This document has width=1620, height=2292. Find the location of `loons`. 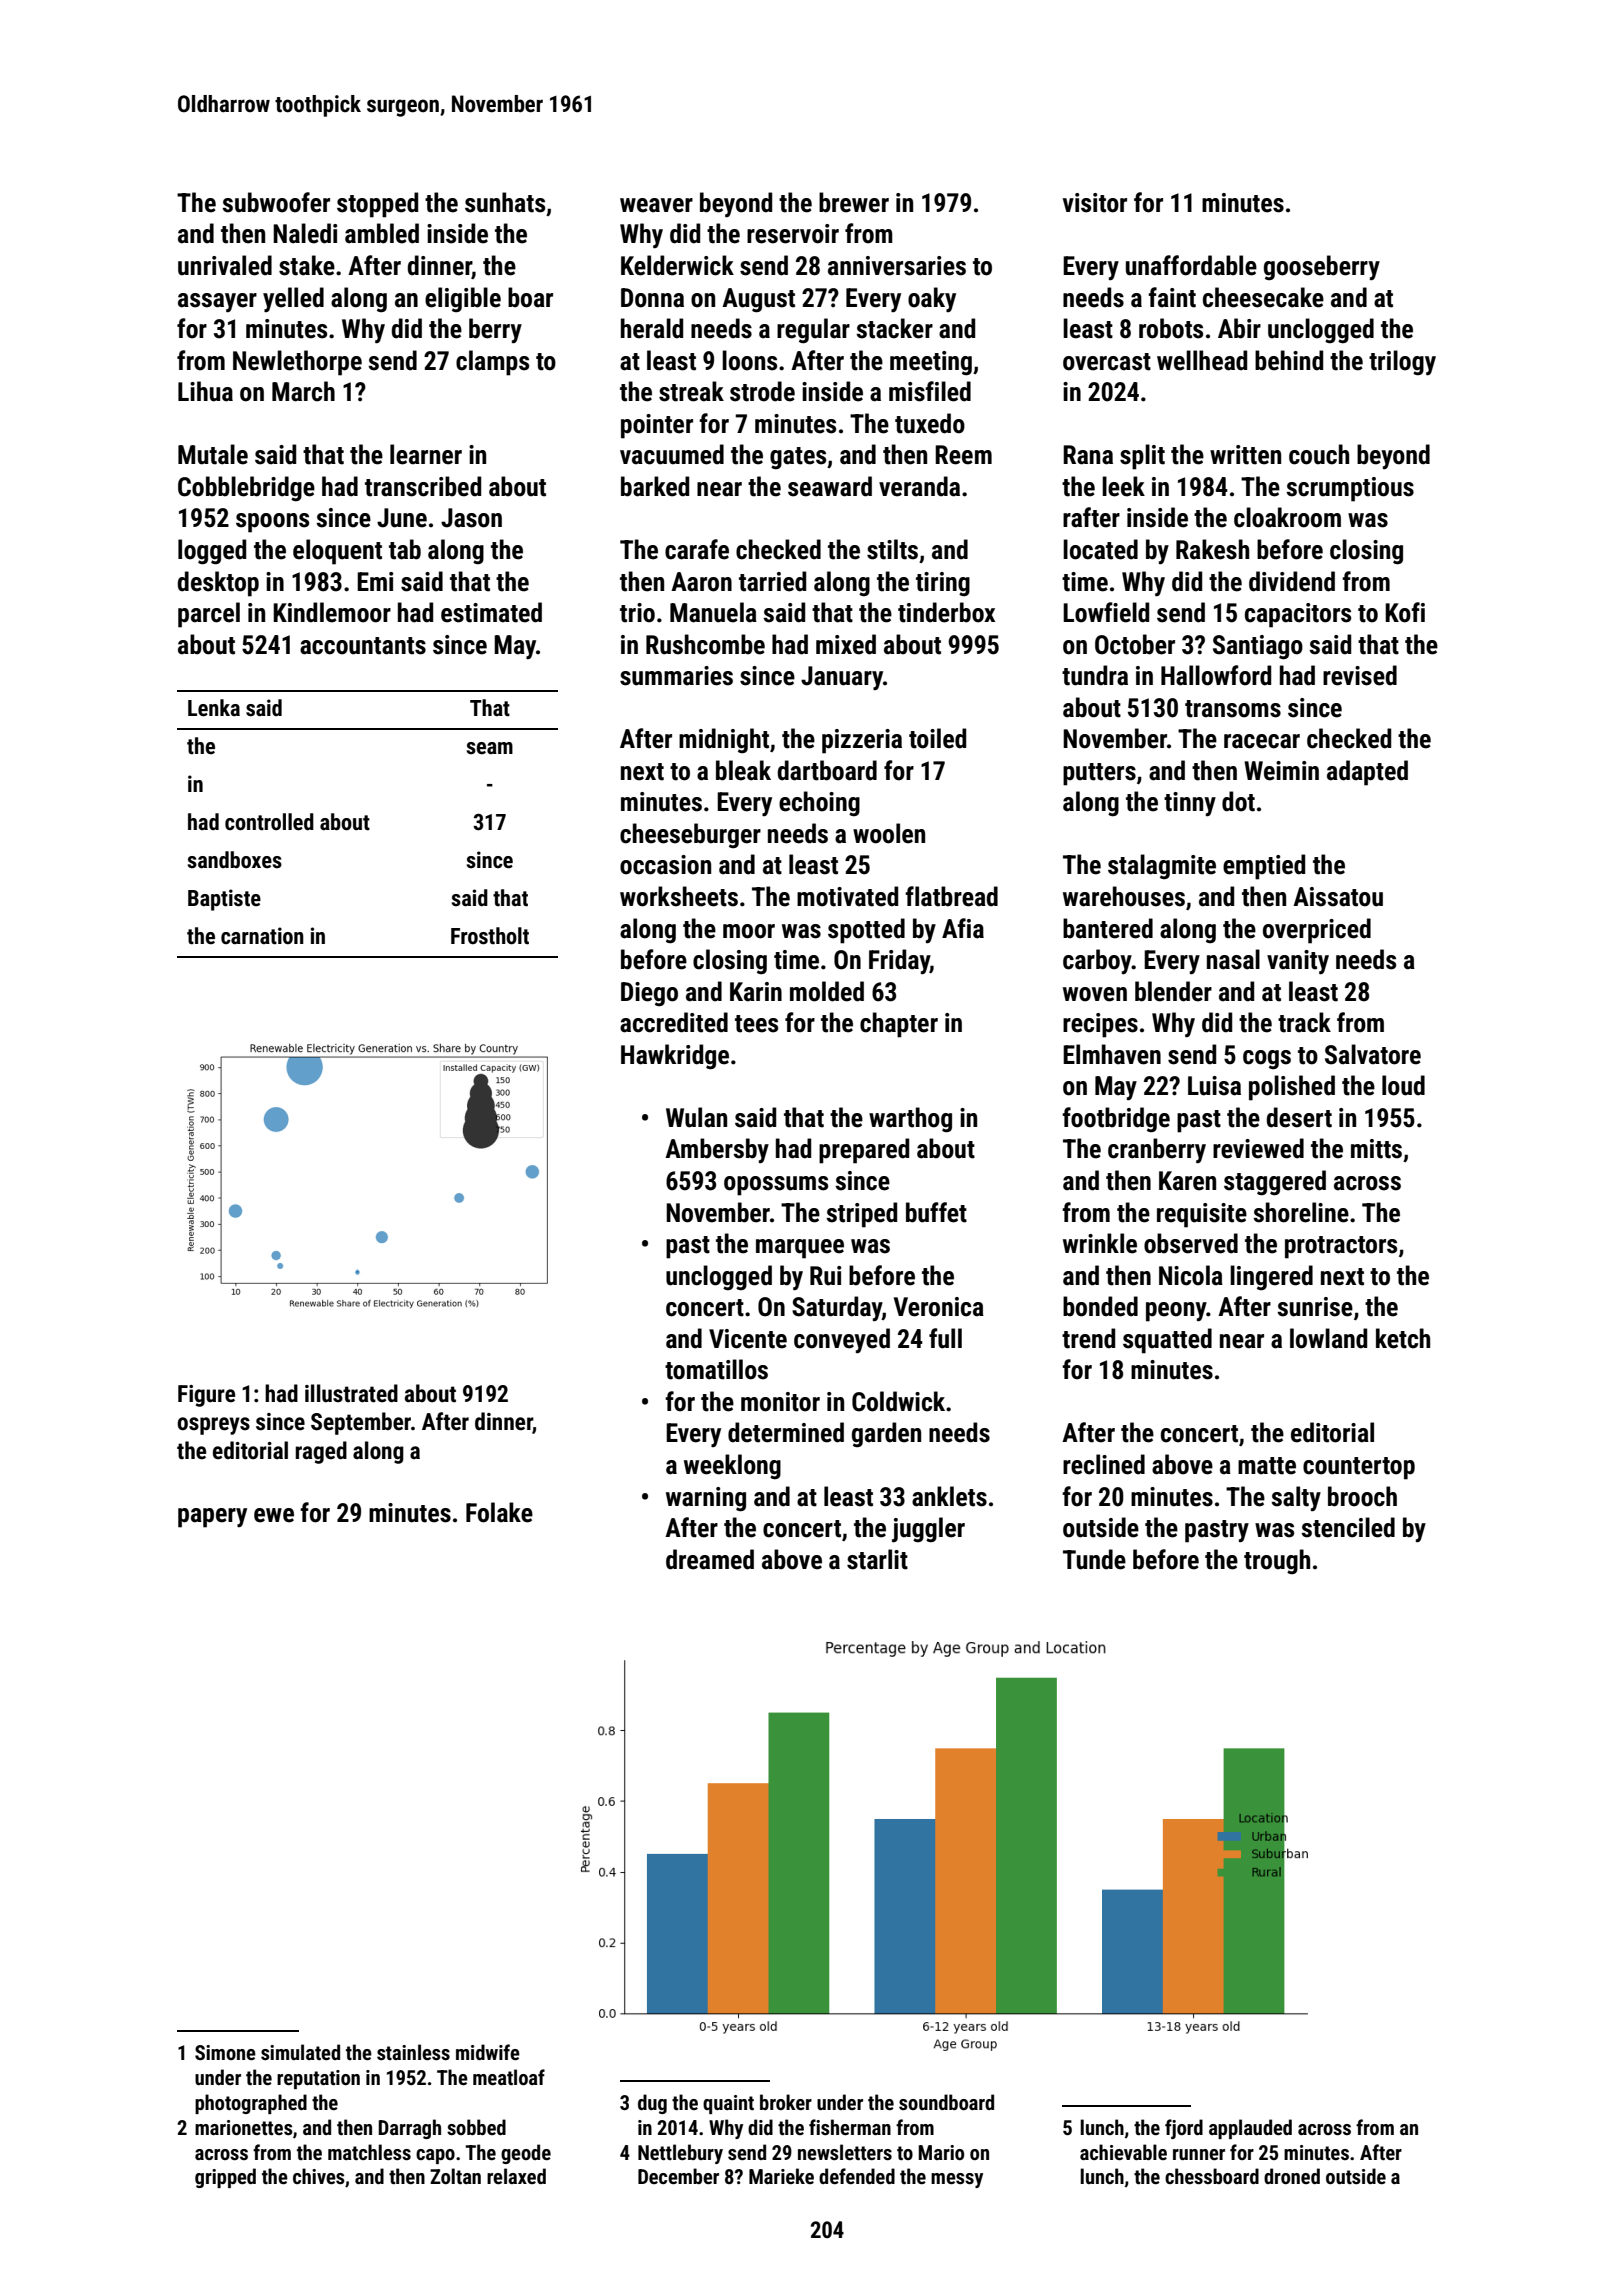

loons is located at coordinates (749, 360).
